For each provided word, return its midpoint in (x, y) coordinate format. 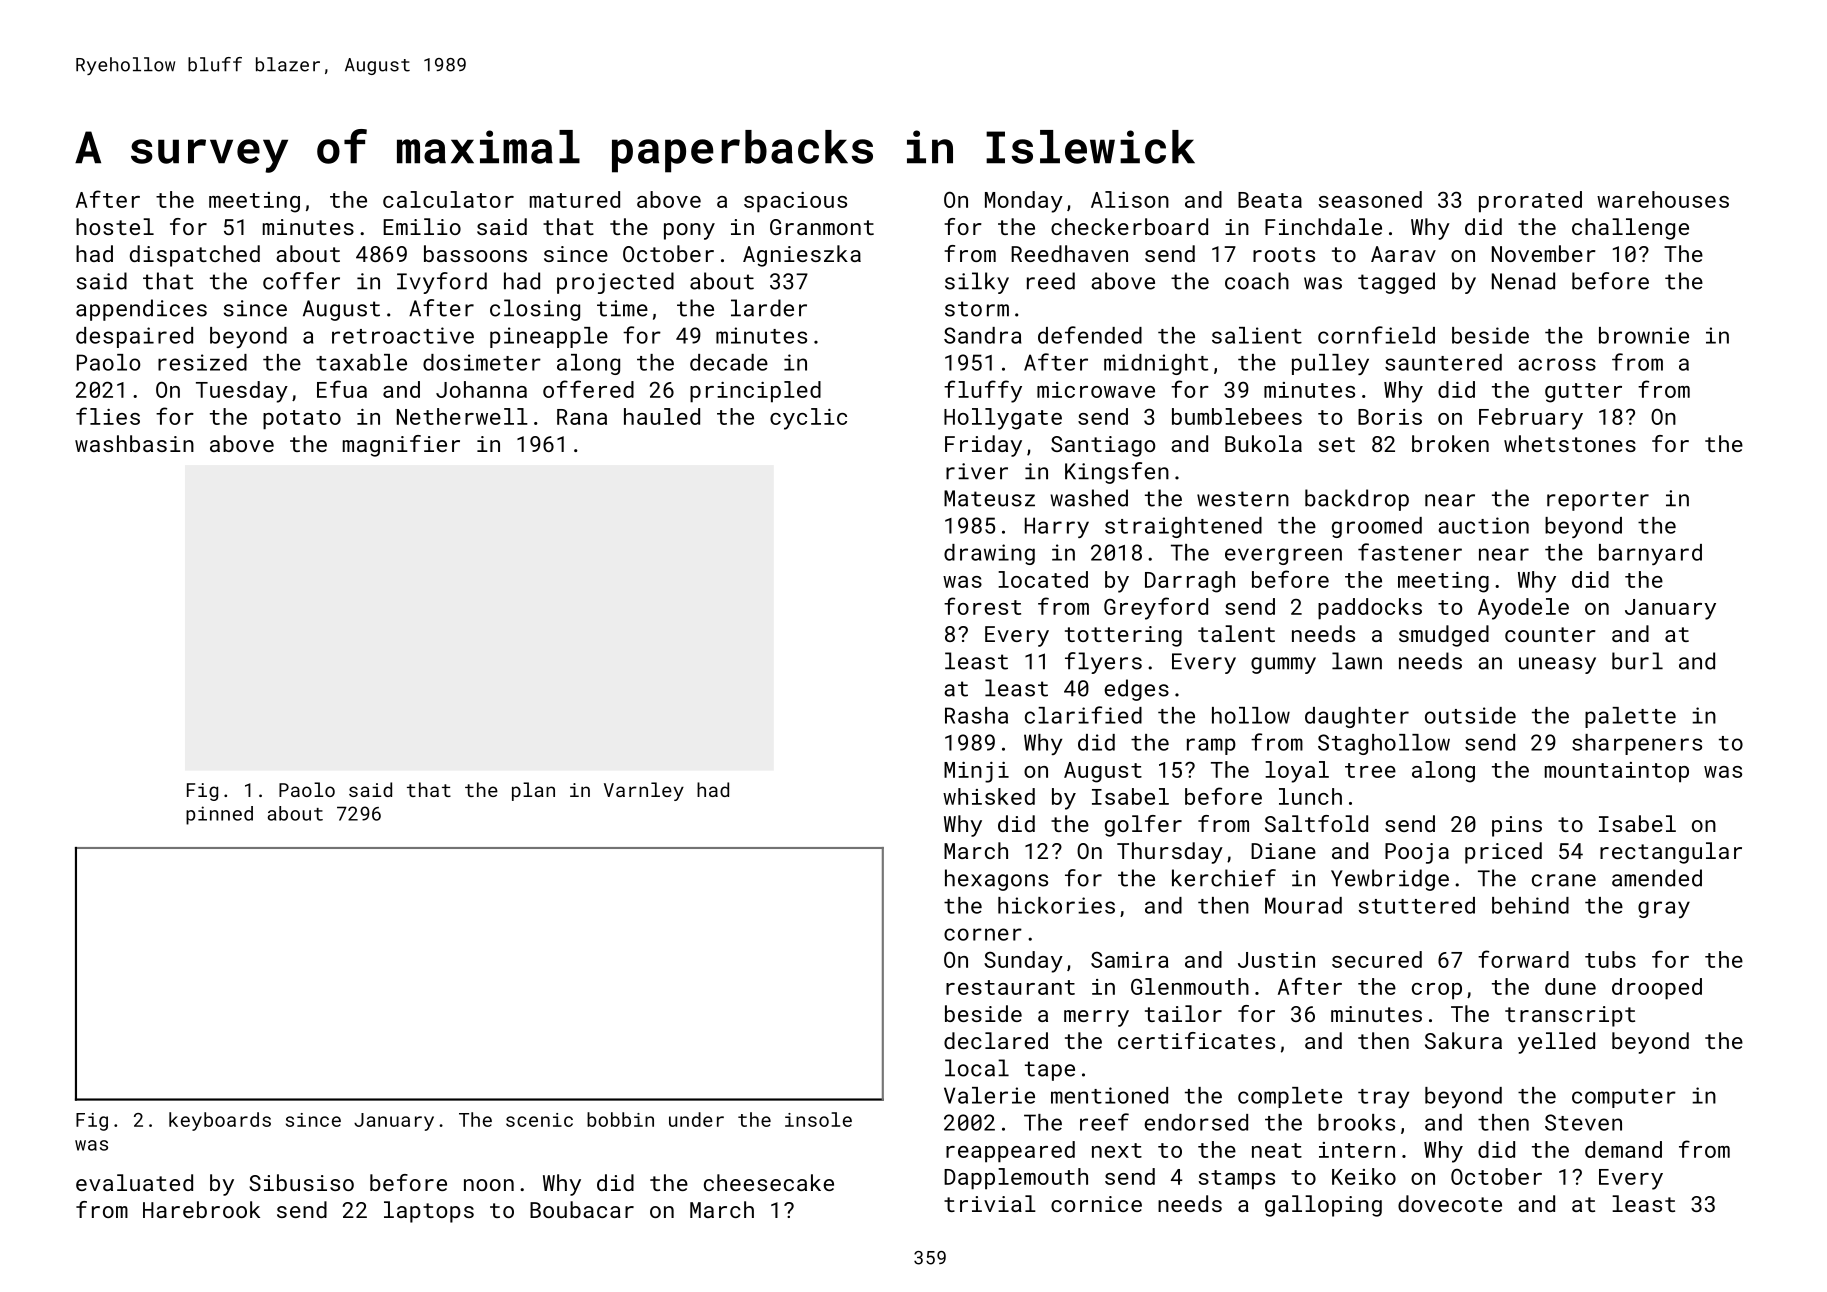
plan (533, 791)
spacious (795, 202)
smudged (1444, 636)
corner (983, 934)
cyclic (808, 419)
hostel (115, 226)
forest (982, 606)
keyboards (220, 1121)
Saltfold (1316, 823)
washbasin (134, 443)
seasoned (1370, 199)
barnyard (1650, 554)
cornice (1096, 1204)
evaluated (134, 1182)
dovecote (1450, 1203)
